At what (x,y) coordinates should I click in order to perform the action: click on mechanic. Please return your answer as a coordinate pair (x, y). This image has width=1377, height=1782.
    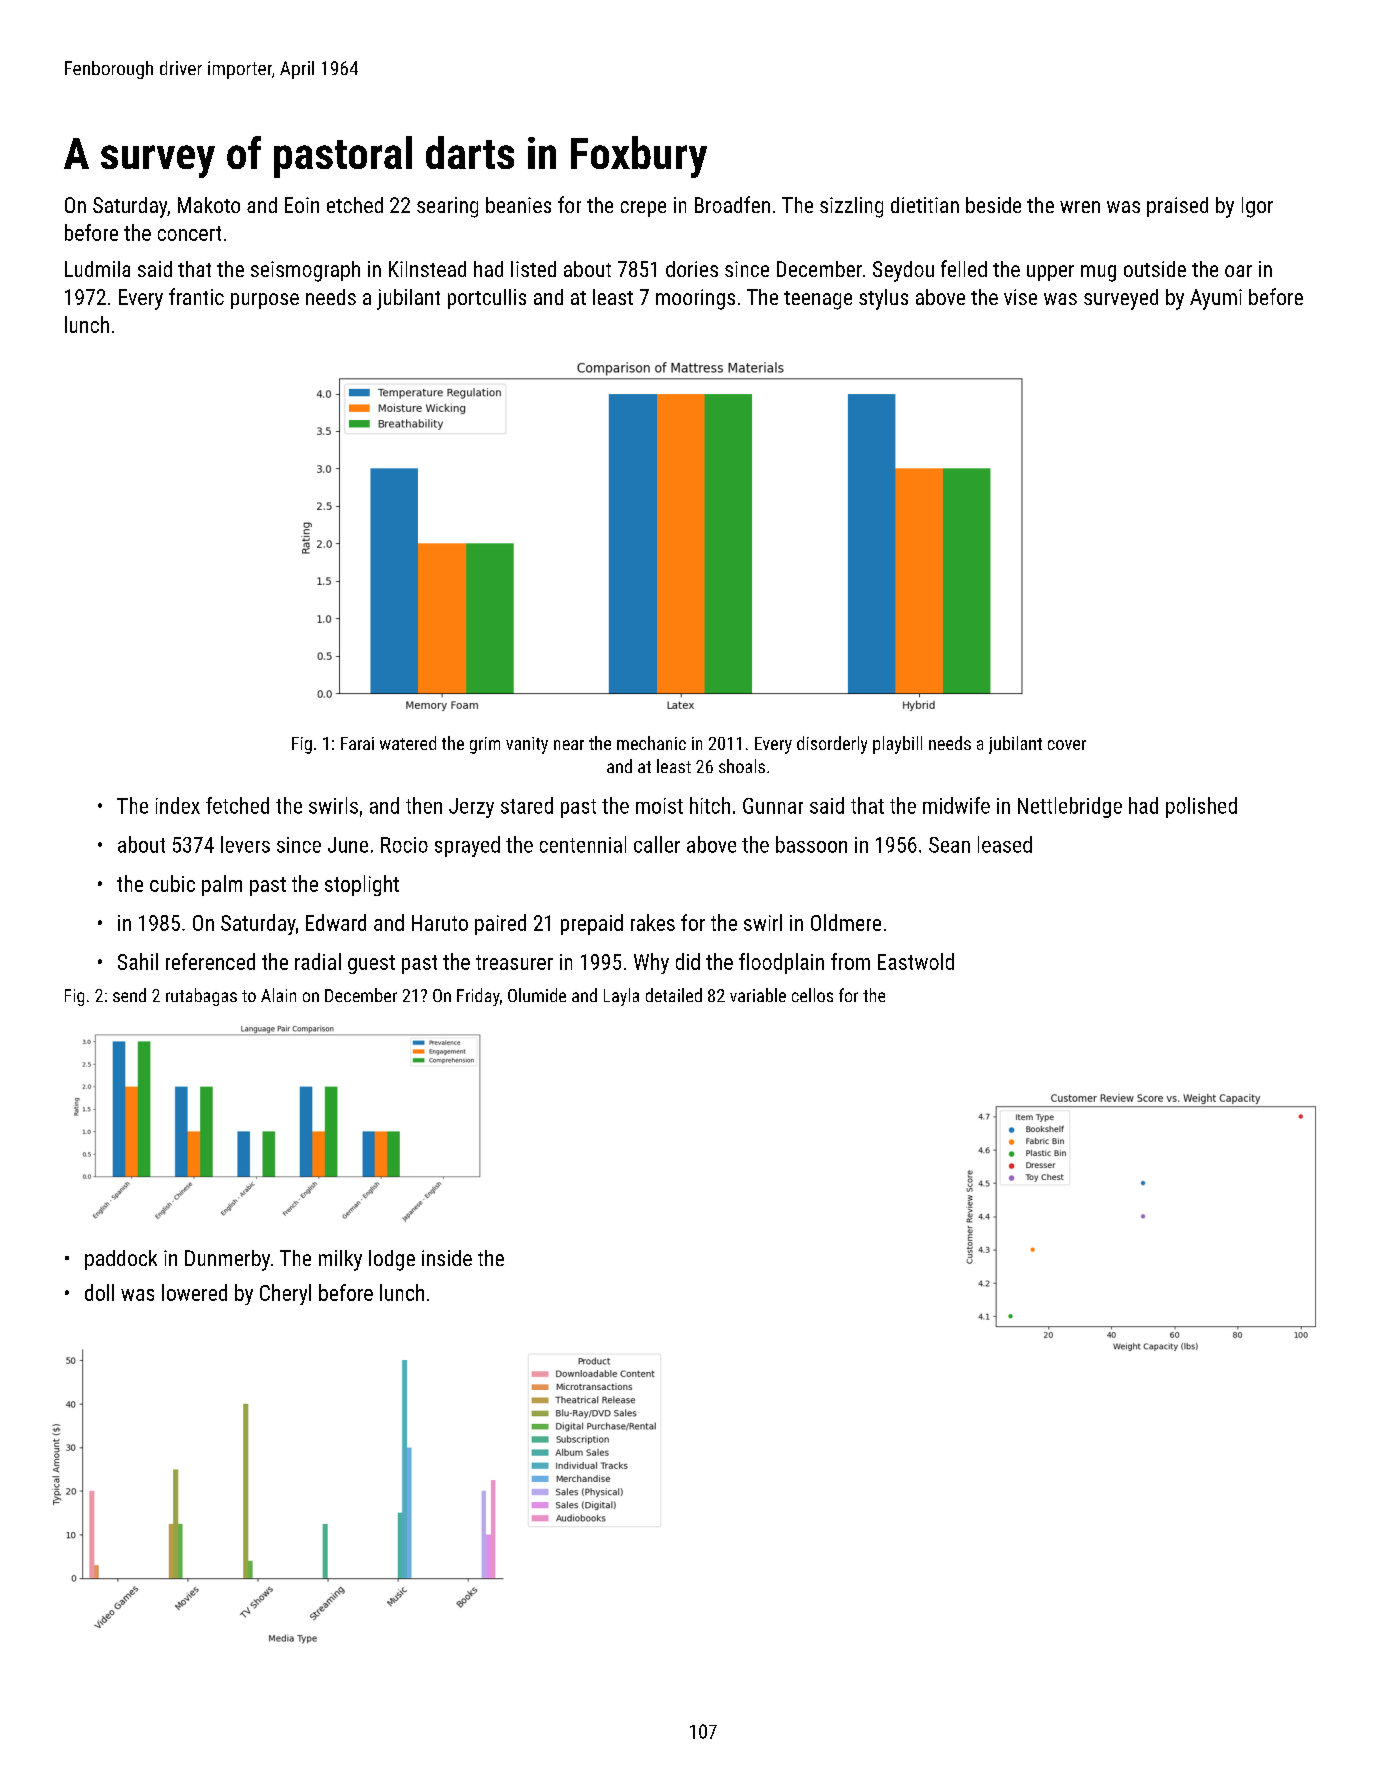
    Looking at the image, I should click on (651, 743).
